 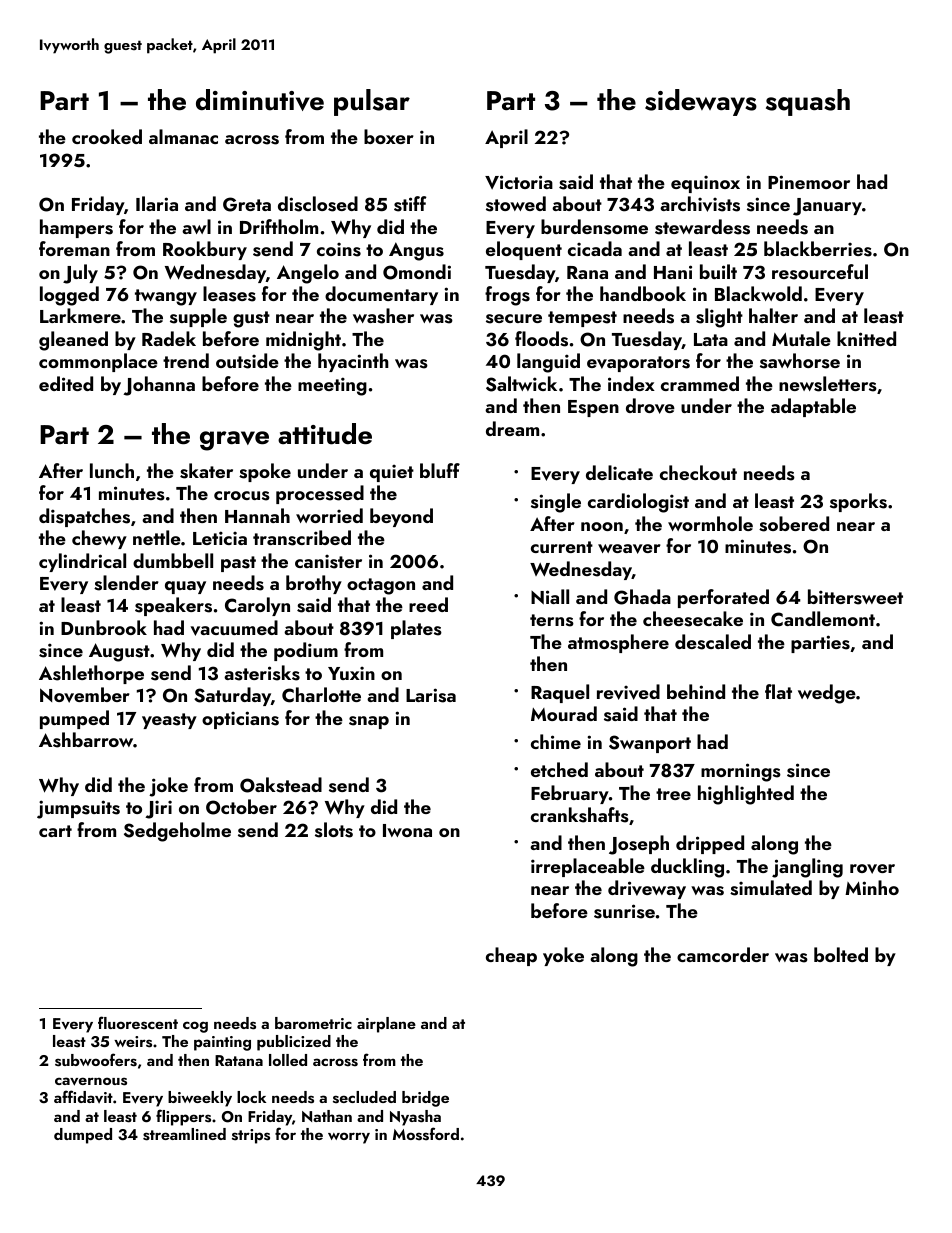 What do you see at coordinates (701, 102) in the document?
I see `sideways` at bounding box center [701, 102].
